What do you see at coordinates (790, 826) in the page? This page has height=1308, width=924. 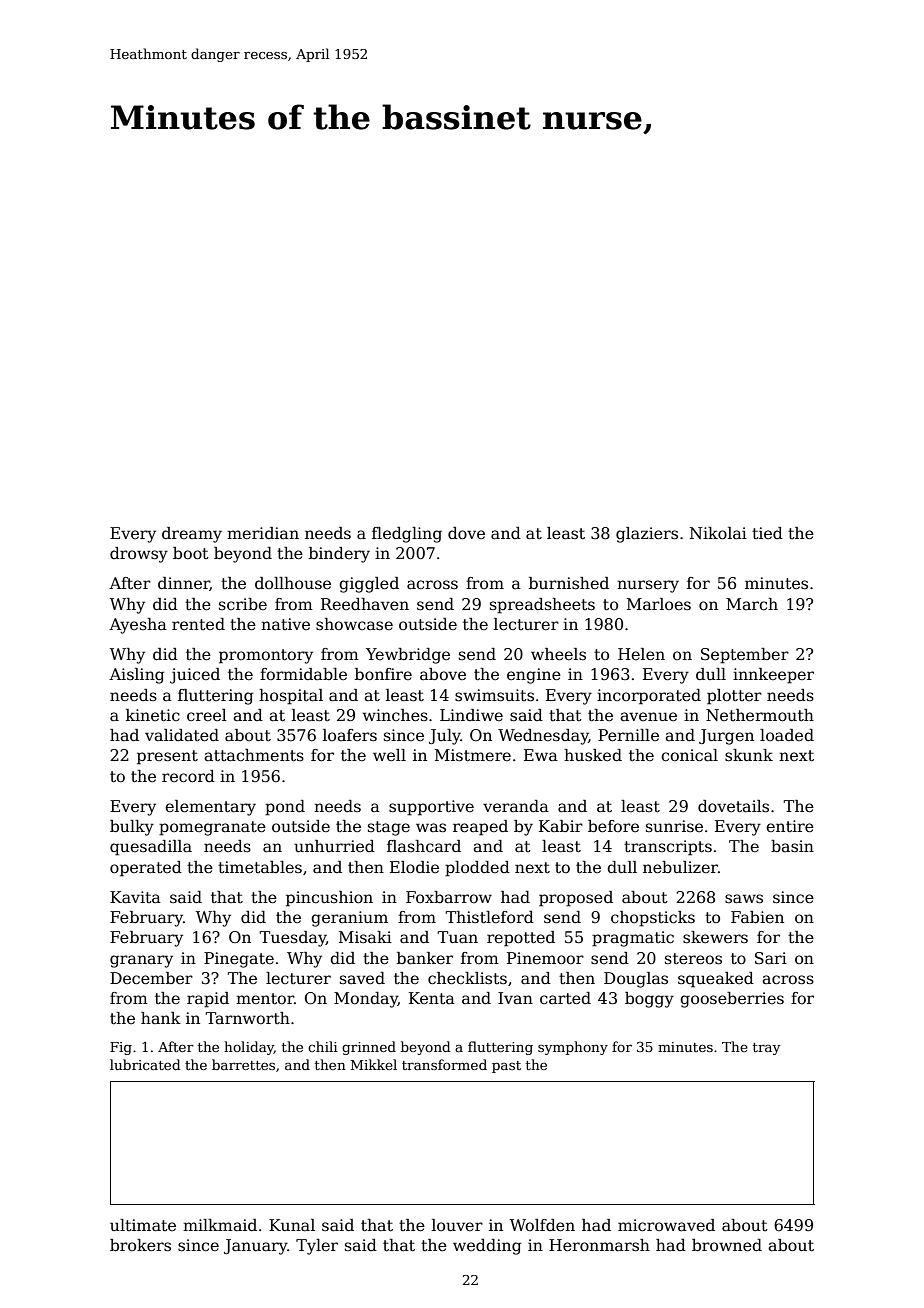 I see `entire` at bounding box center [790, 826].
